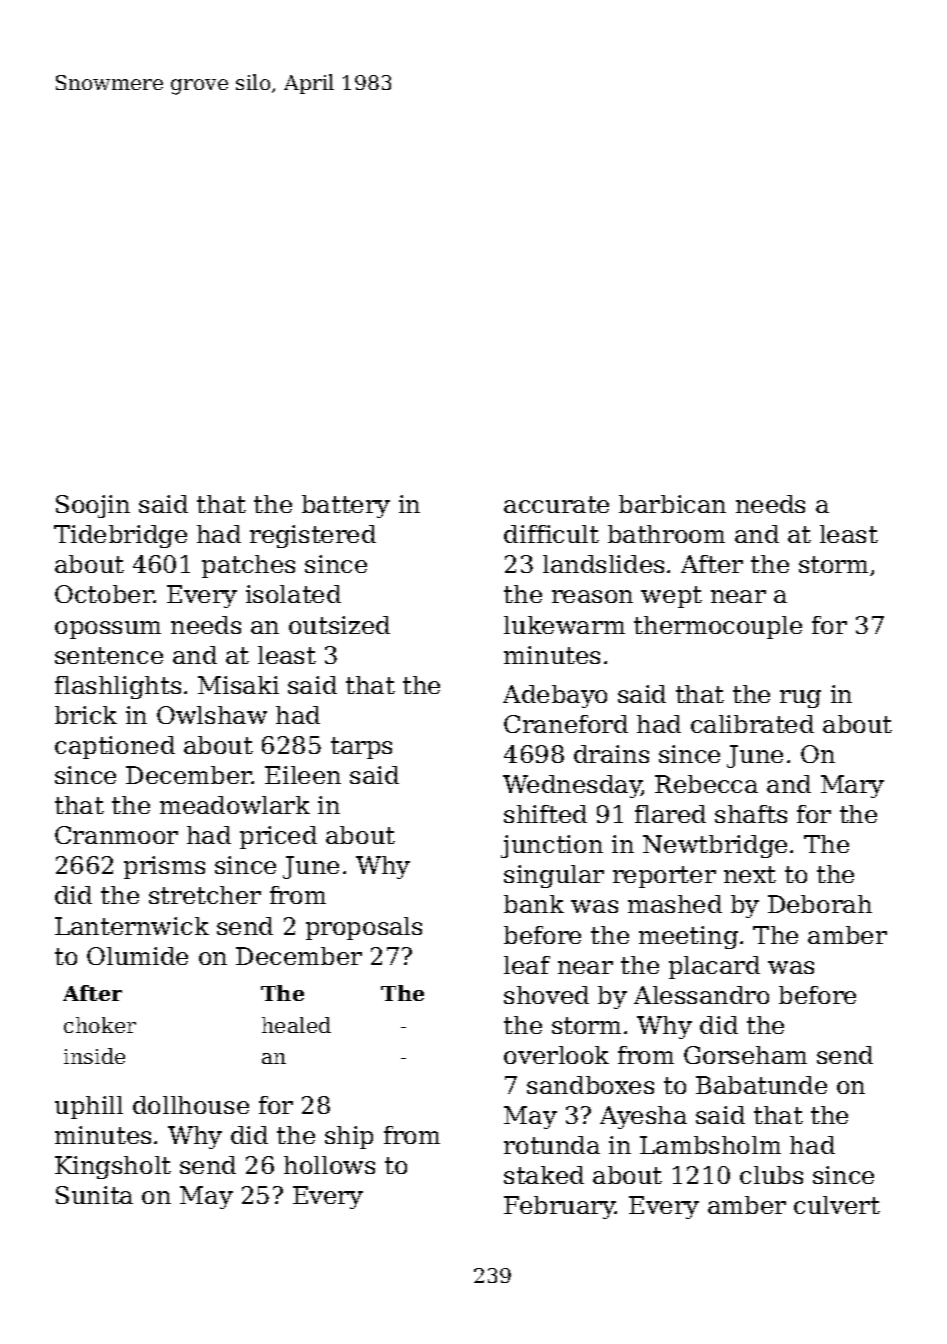  What do you see at coordinates (120, 536) in the document?
I see `Tidebridge` at bounding box center [120, 536].
